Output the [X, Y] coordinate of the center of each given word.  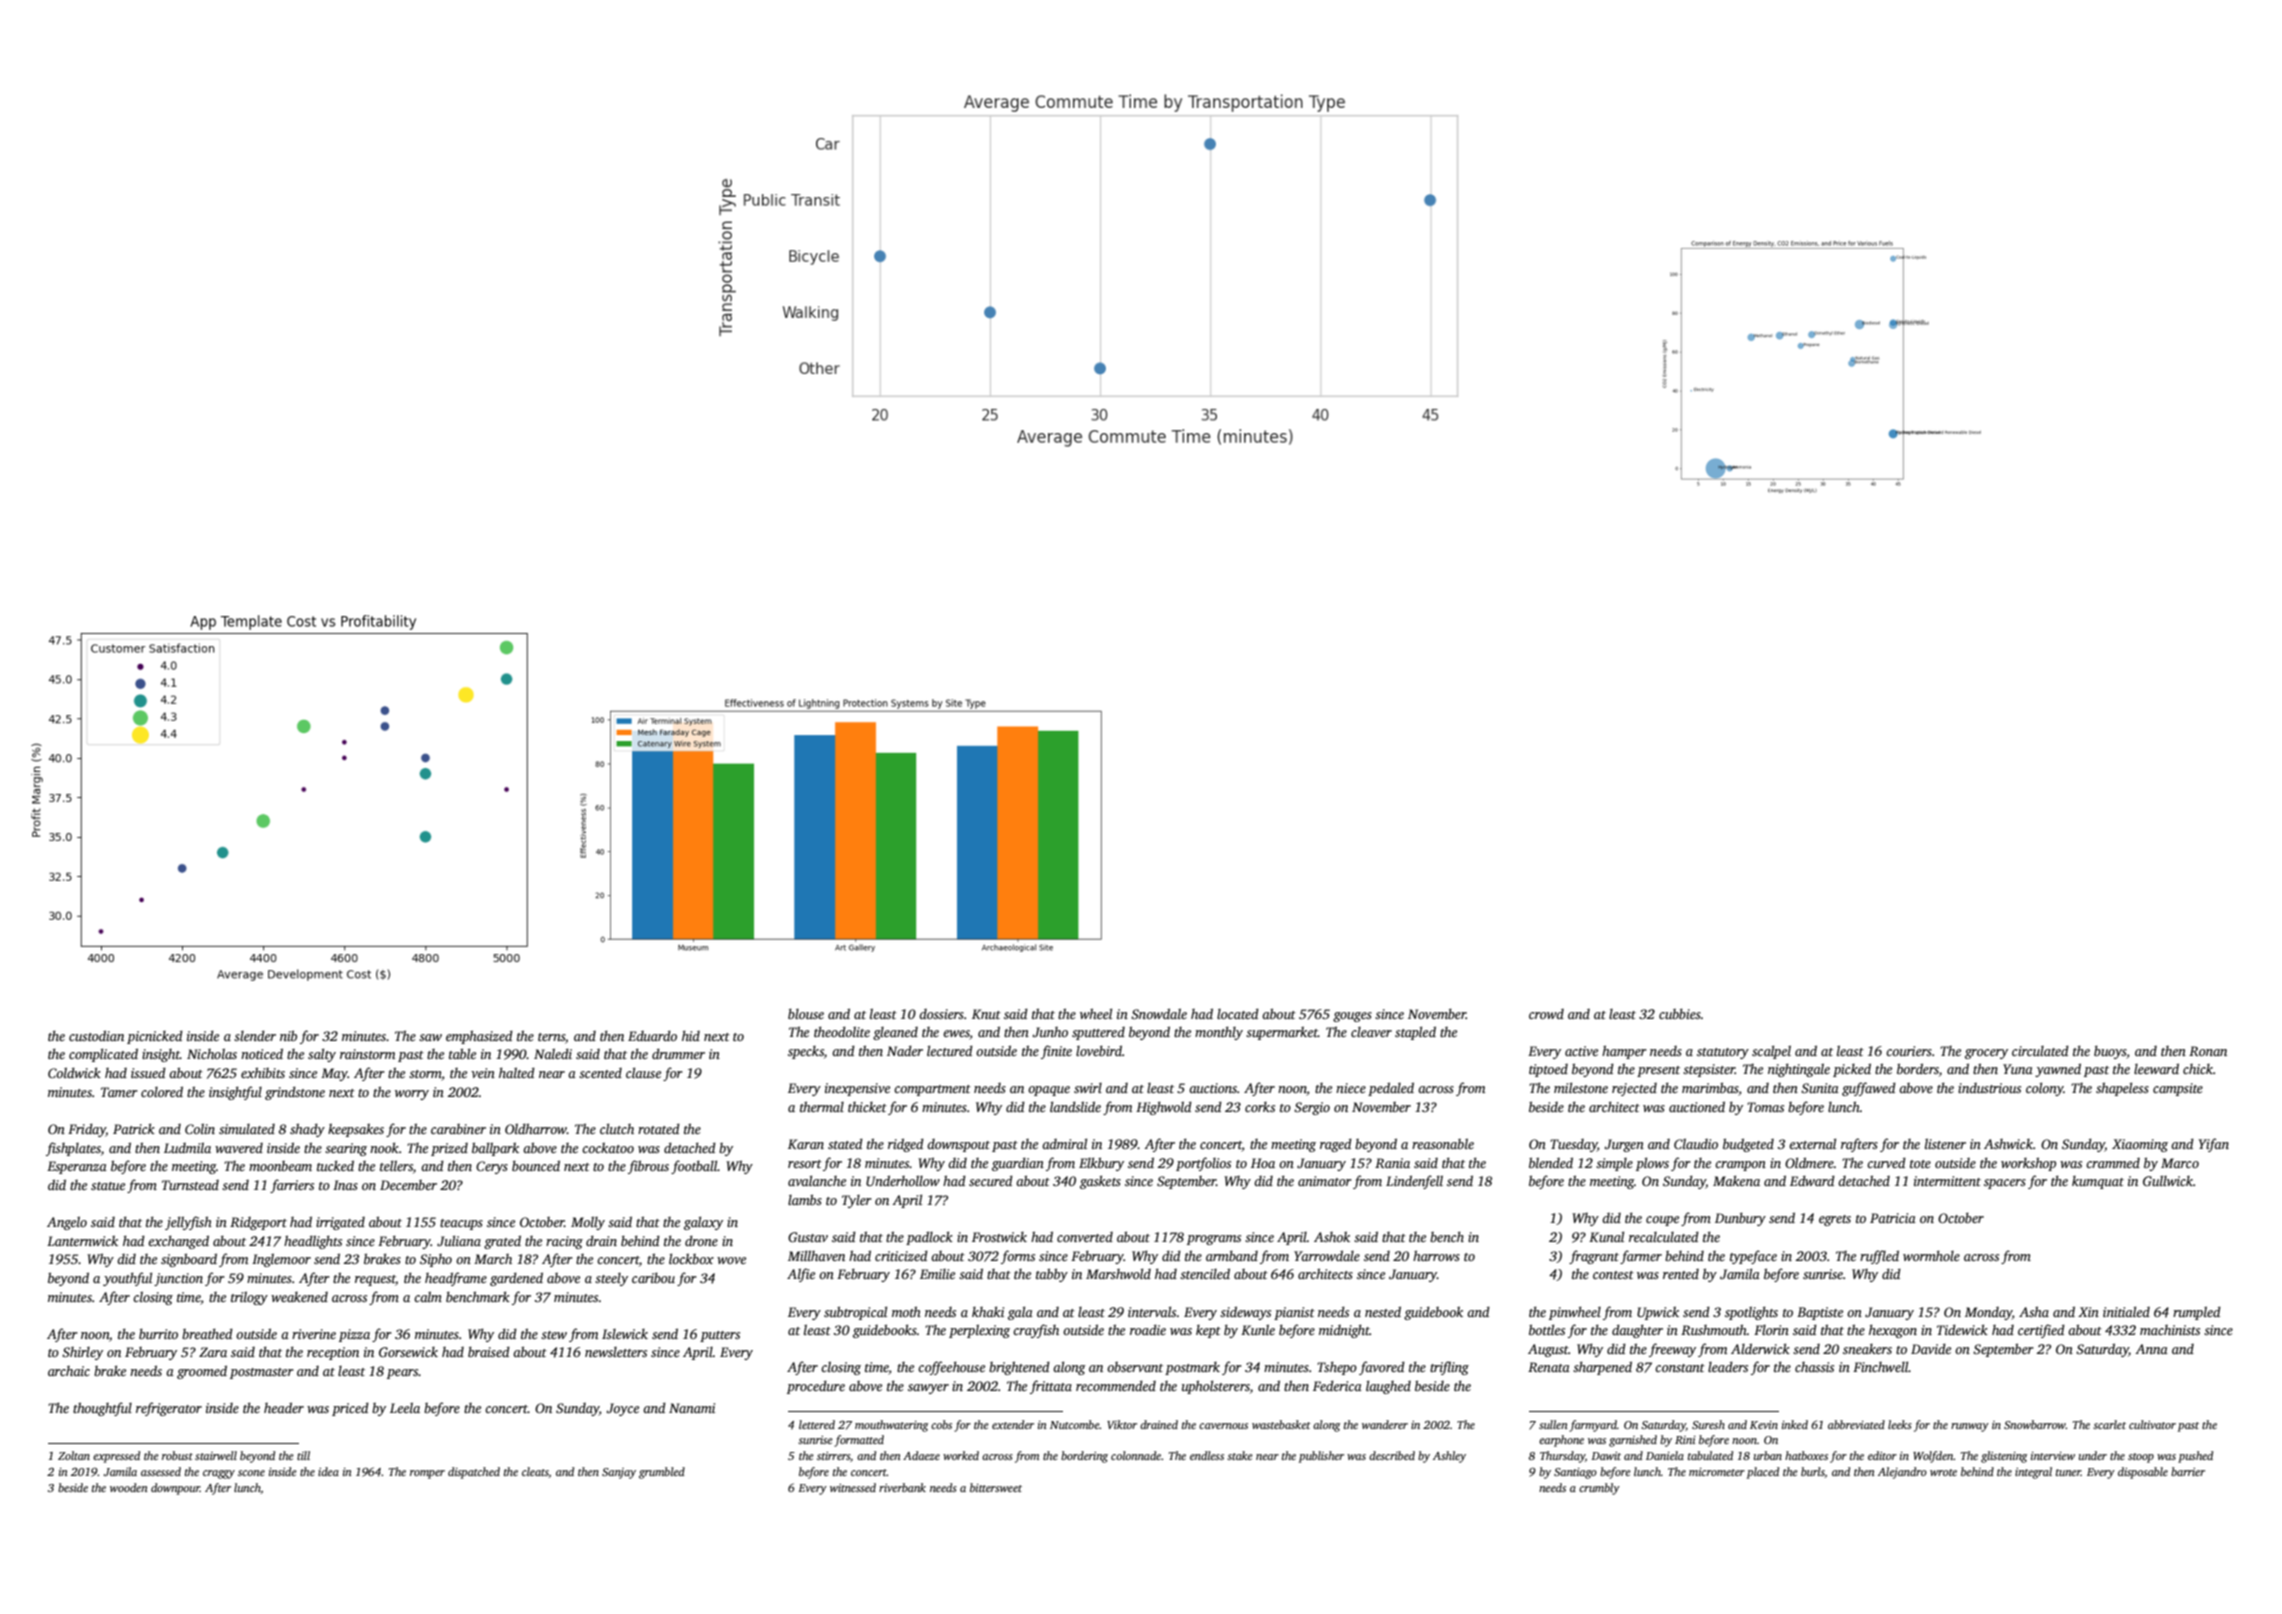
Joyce [622, 1409]
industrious [1989, 1088]
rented [1681, 1274]
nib [288, 1035]
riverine [314, 1334]
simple [1614, 1164]
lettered [817, 1424]
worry [412, 1095]
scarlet [2109, 1424]
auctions [1213, 1088]
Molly [588, 1223]
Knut [986, 1014]
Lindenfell [1414, 1182]
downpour [175, 1489]
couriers [1909, 1051]
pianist [1294, 1313]
